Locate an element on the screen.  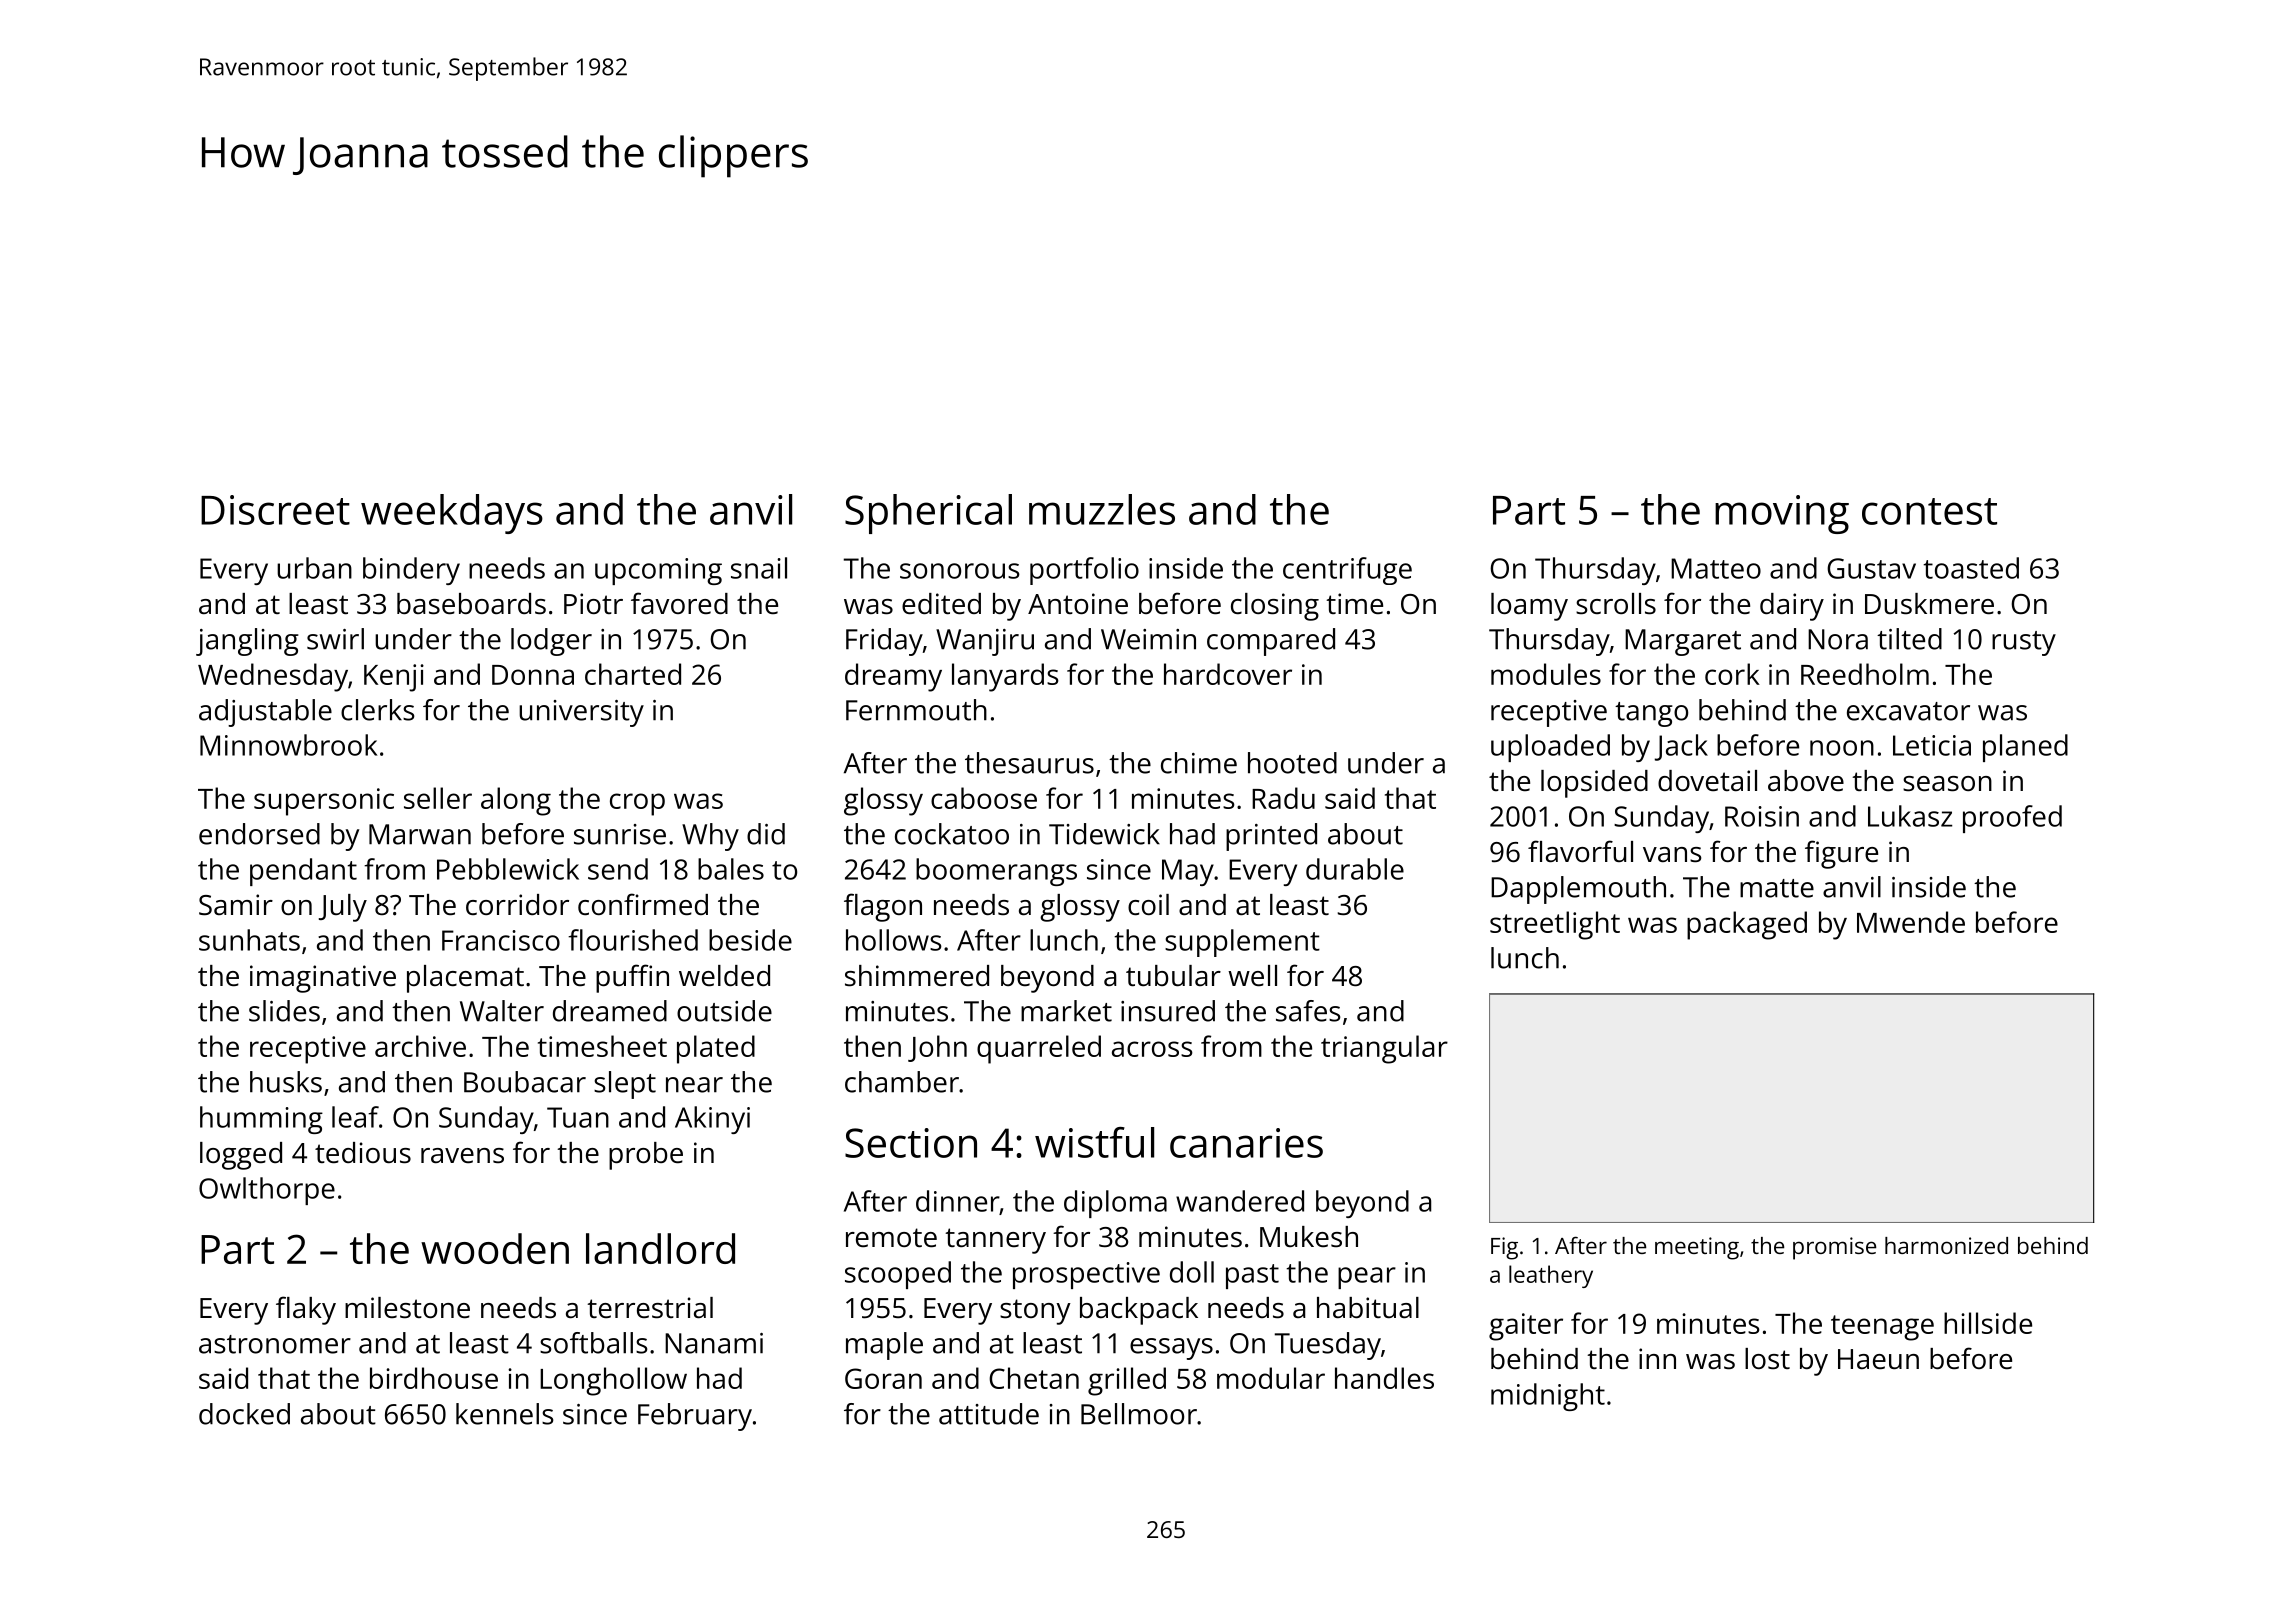
Discreet is located at coordinates (275, 510).
